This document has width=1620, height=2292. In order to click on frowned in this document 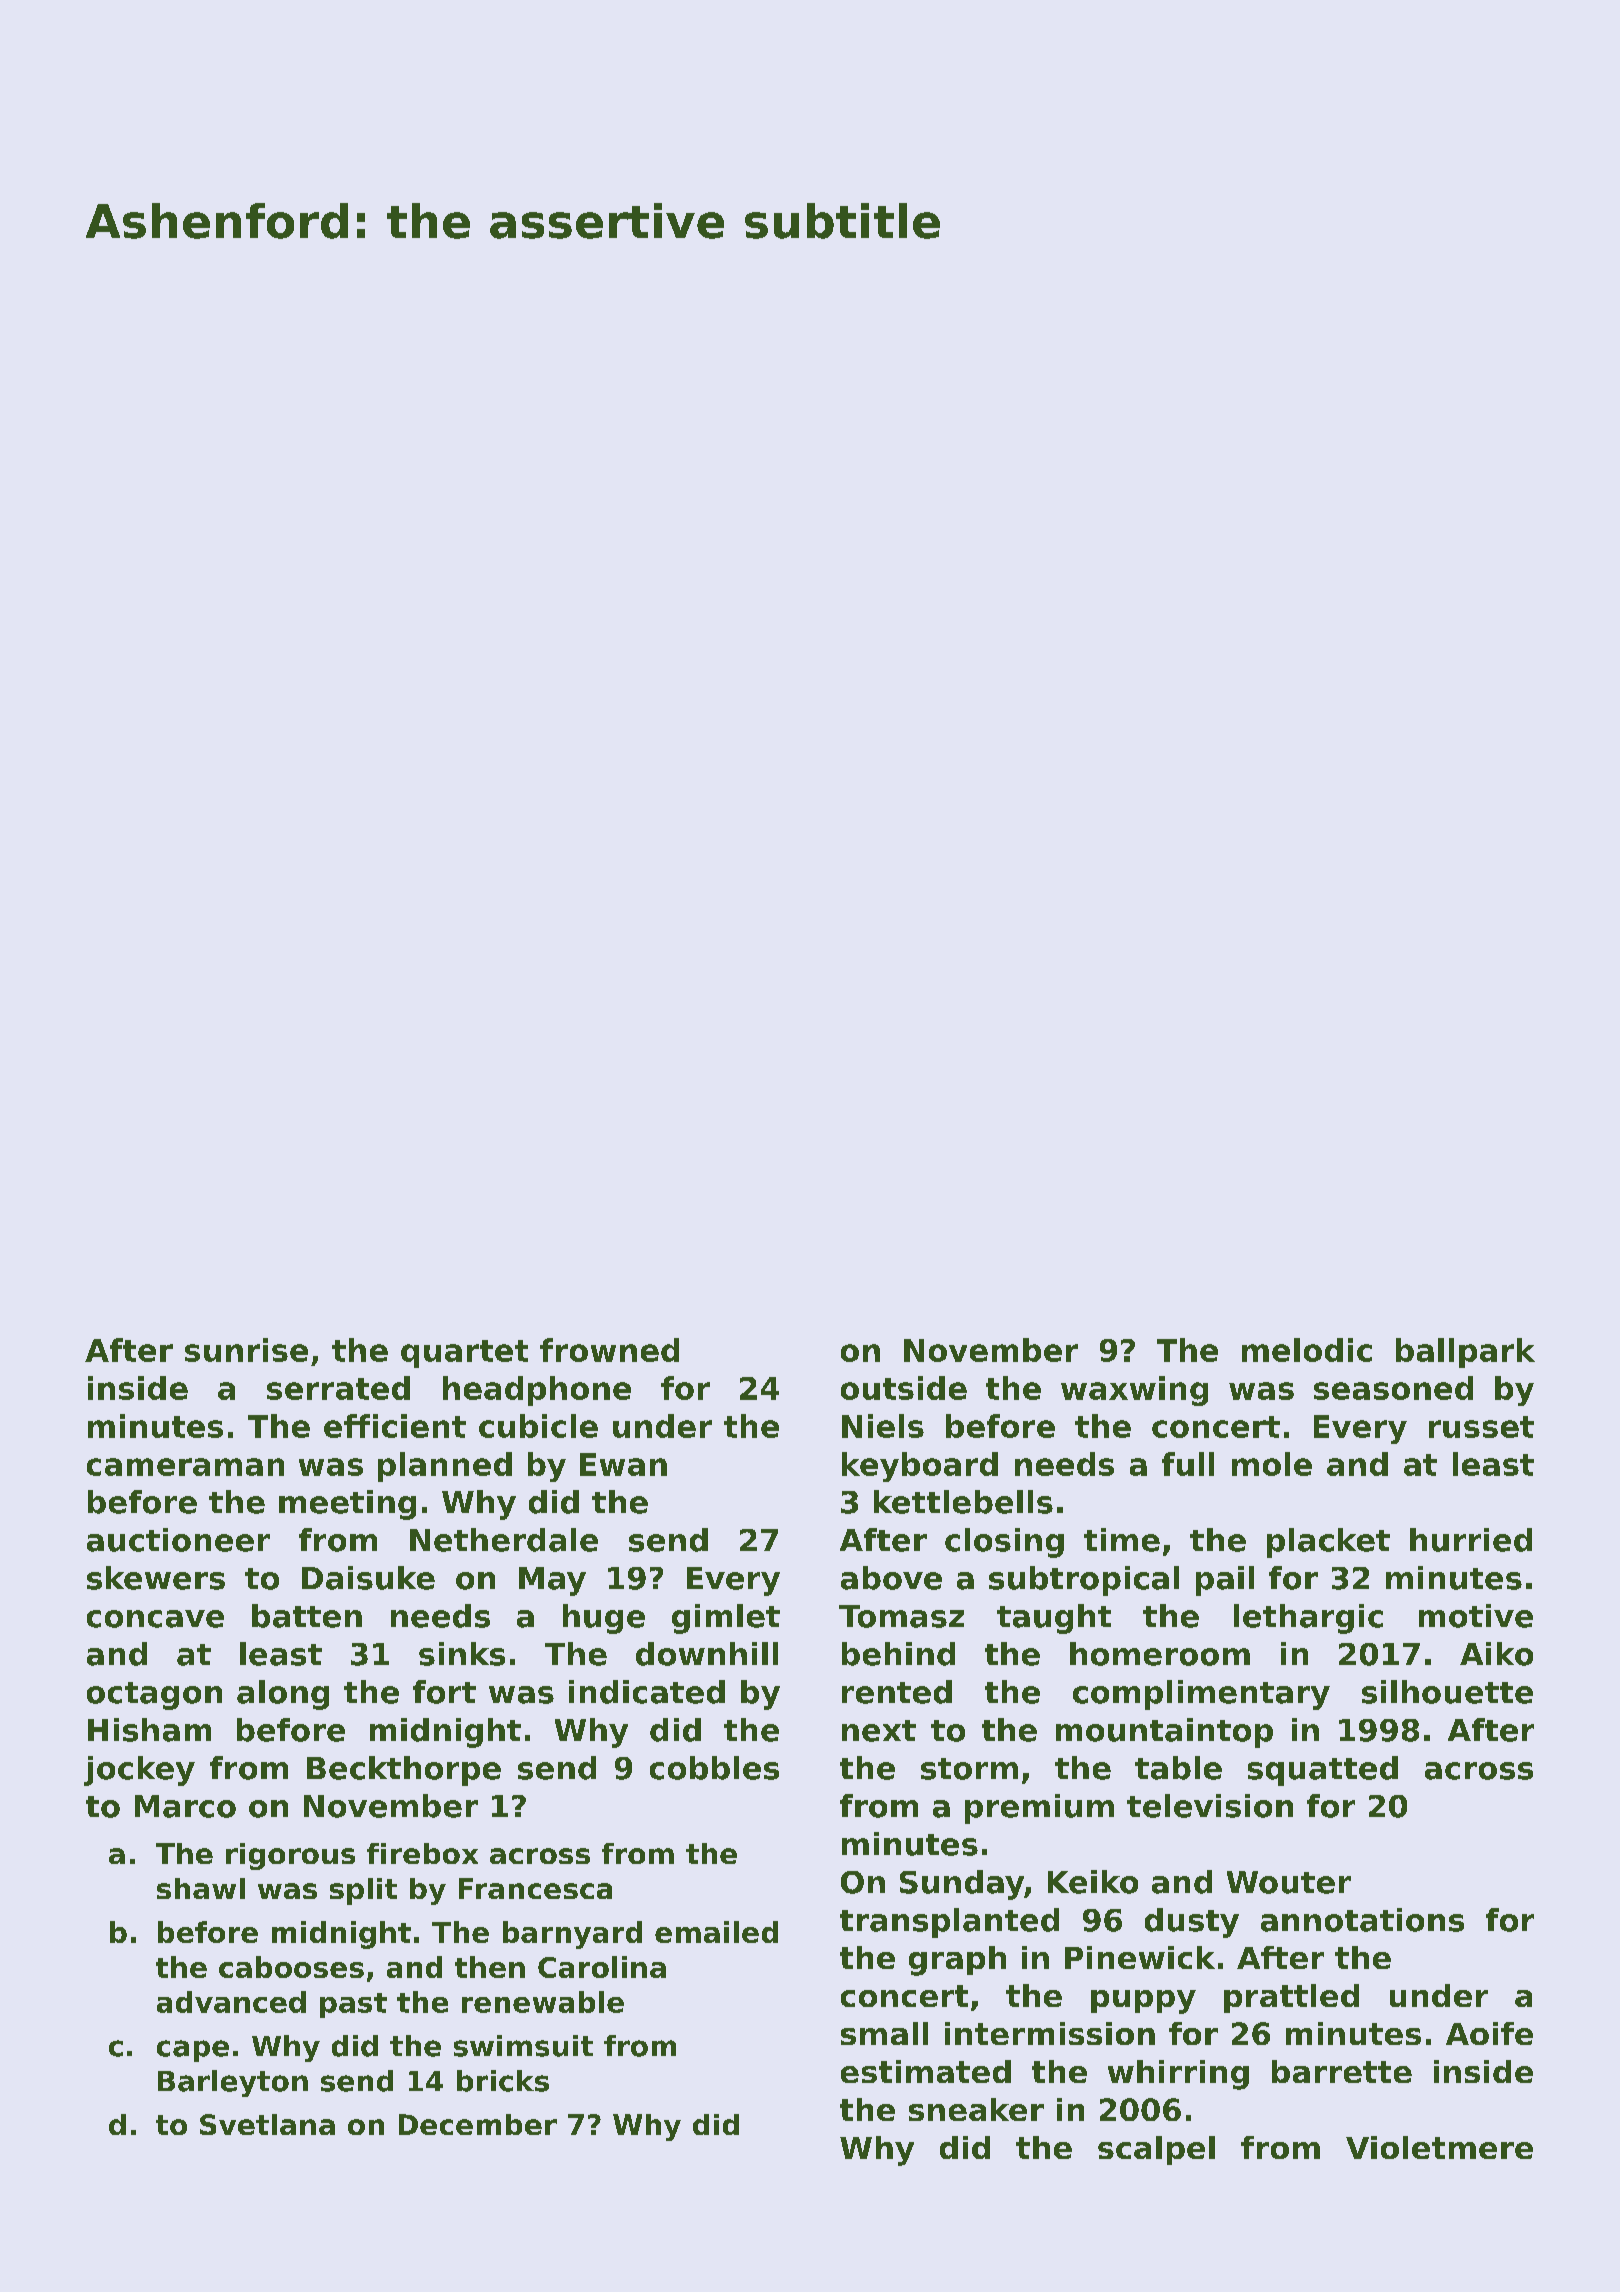, I will do `click(609, 1350)`.
